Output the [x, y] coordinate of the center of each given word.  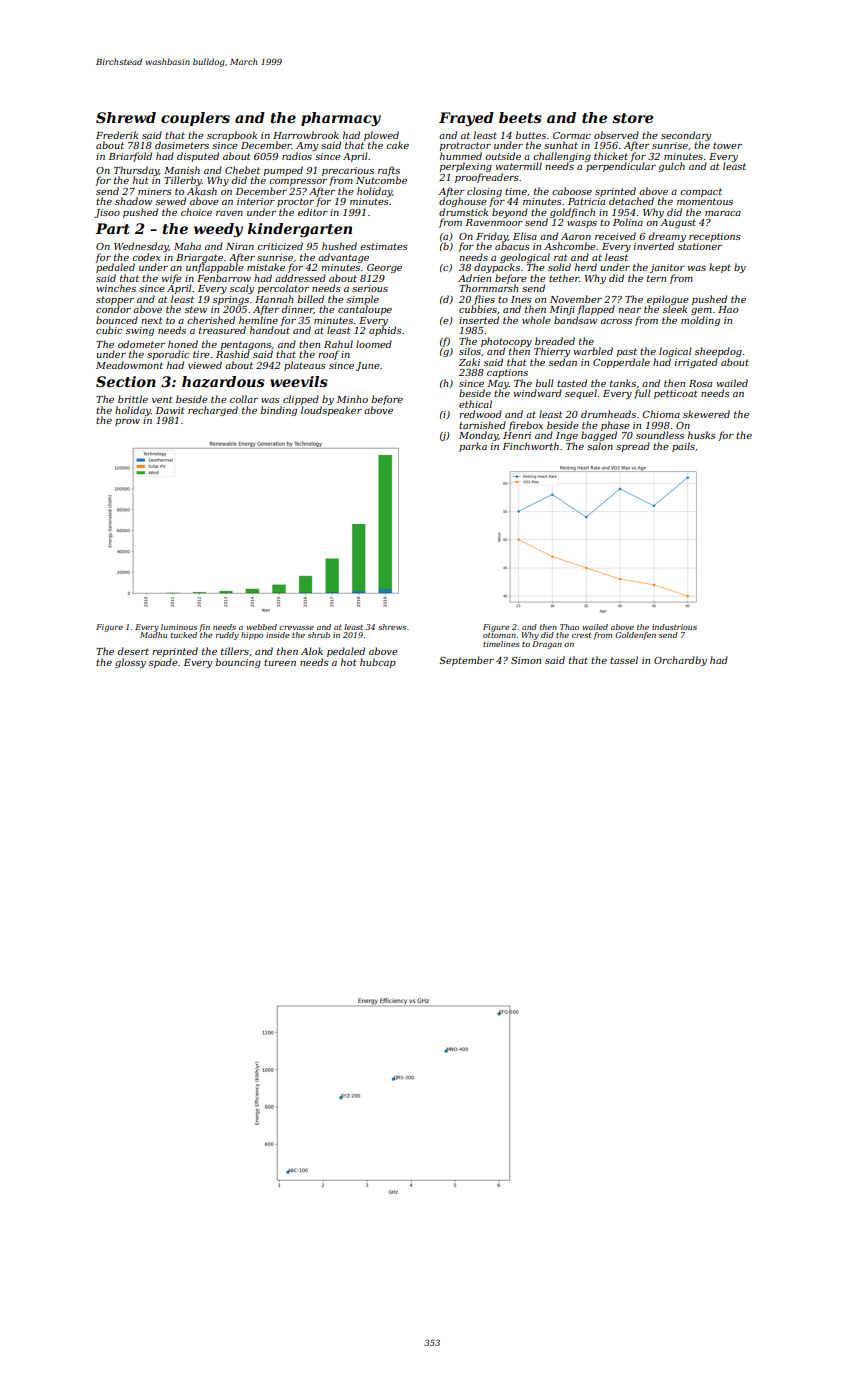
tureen [280, 662]
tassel [624, 660]
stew [196, 309]
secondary [686, 136]
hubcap [378, 663]
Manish [182, 170]
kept [720, 268]
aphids [385, 331]
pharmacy [341, 119]
